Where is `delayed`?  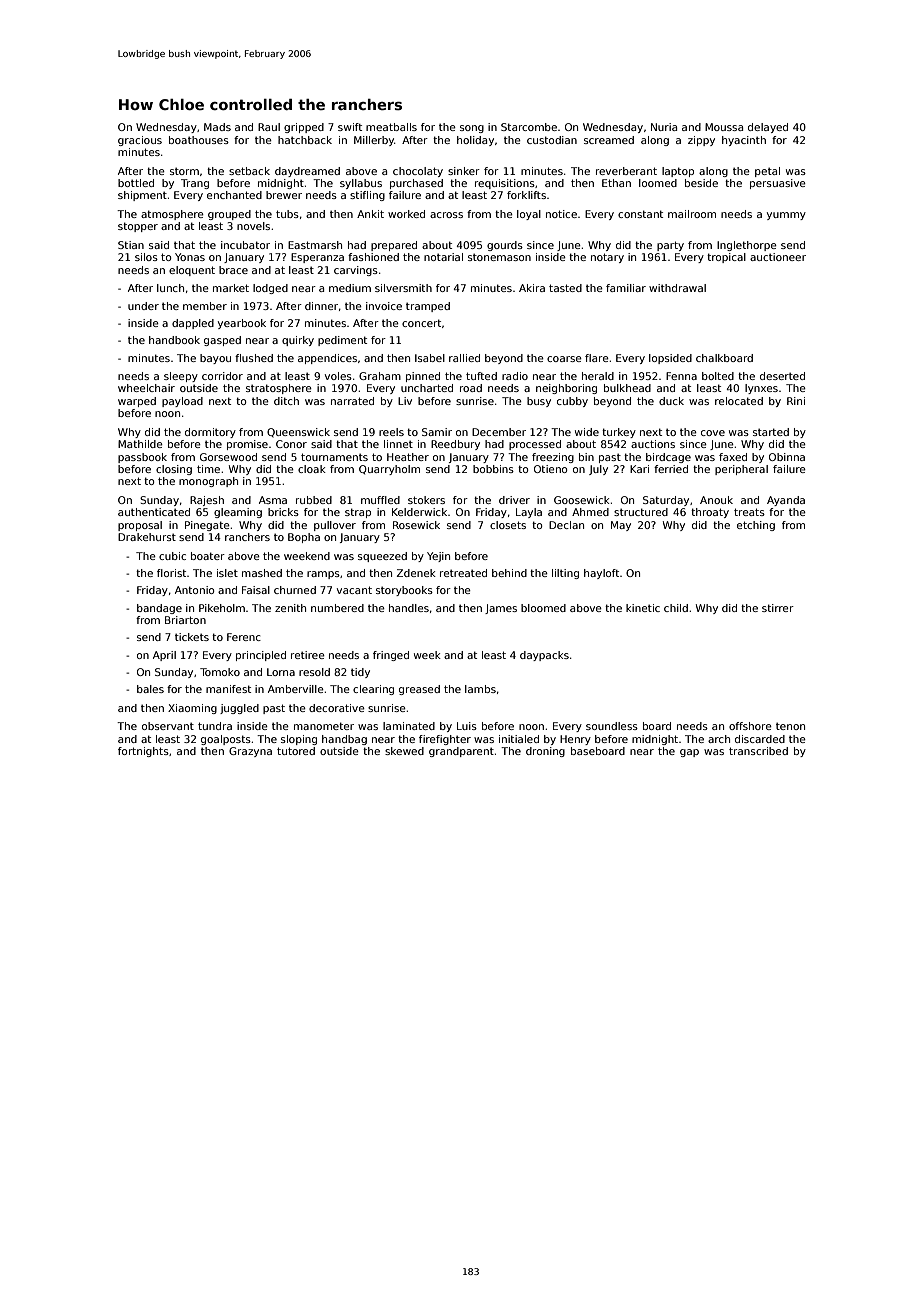 delayed is located at coordinates (768, 128).
